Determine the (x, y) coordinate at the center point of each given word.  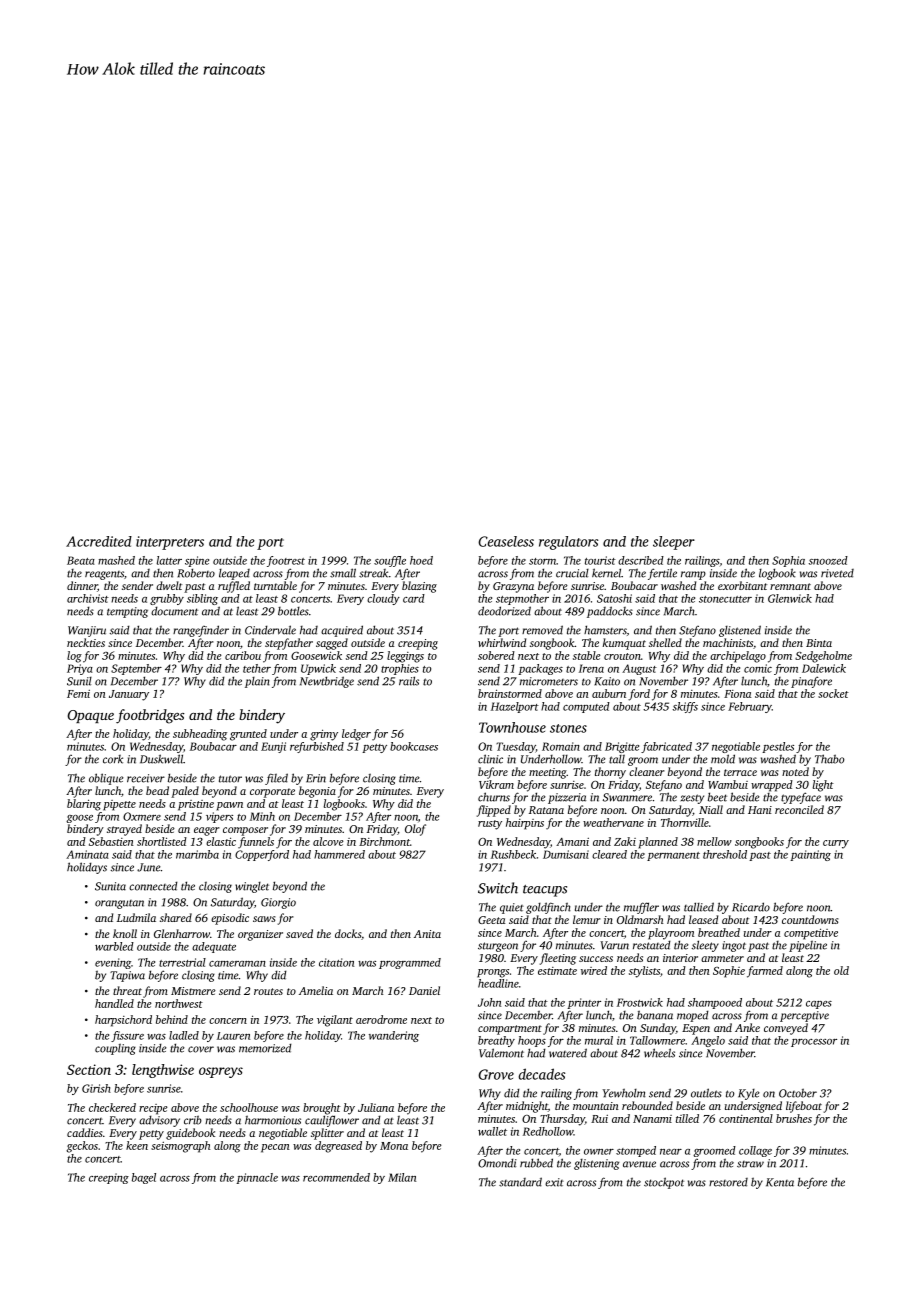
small (343, 573)
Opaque (90, 716)
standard (520, 1182)
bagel (144, 1178)
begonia (317, 792)
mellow (714, 841)
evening (113, 963)
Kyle (749, 1094)
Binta (819, 643)
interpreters (170, 543)
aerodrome (381, 1019)
